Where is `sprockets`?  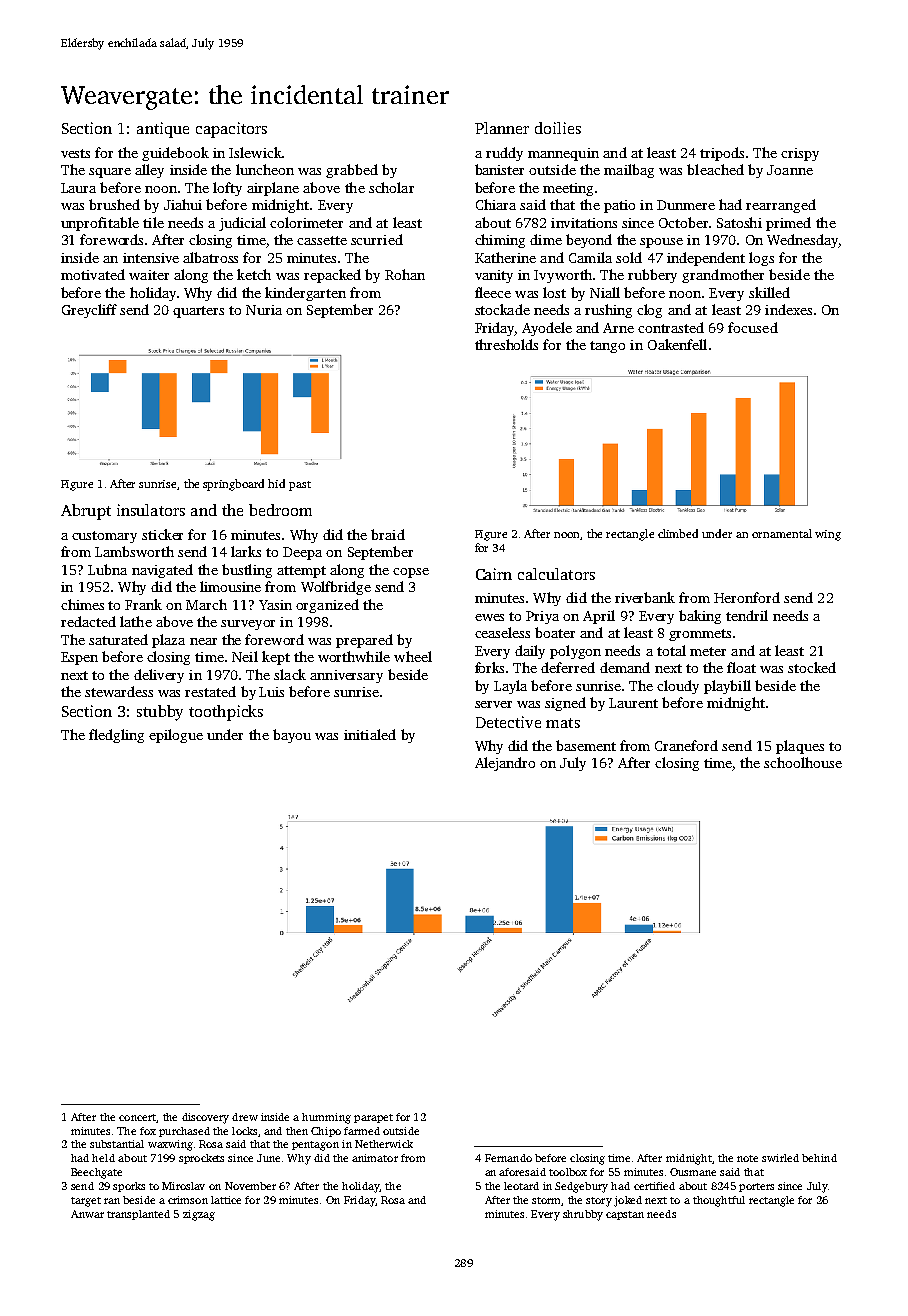
sprockets is located at coordinates (201, 1159).
